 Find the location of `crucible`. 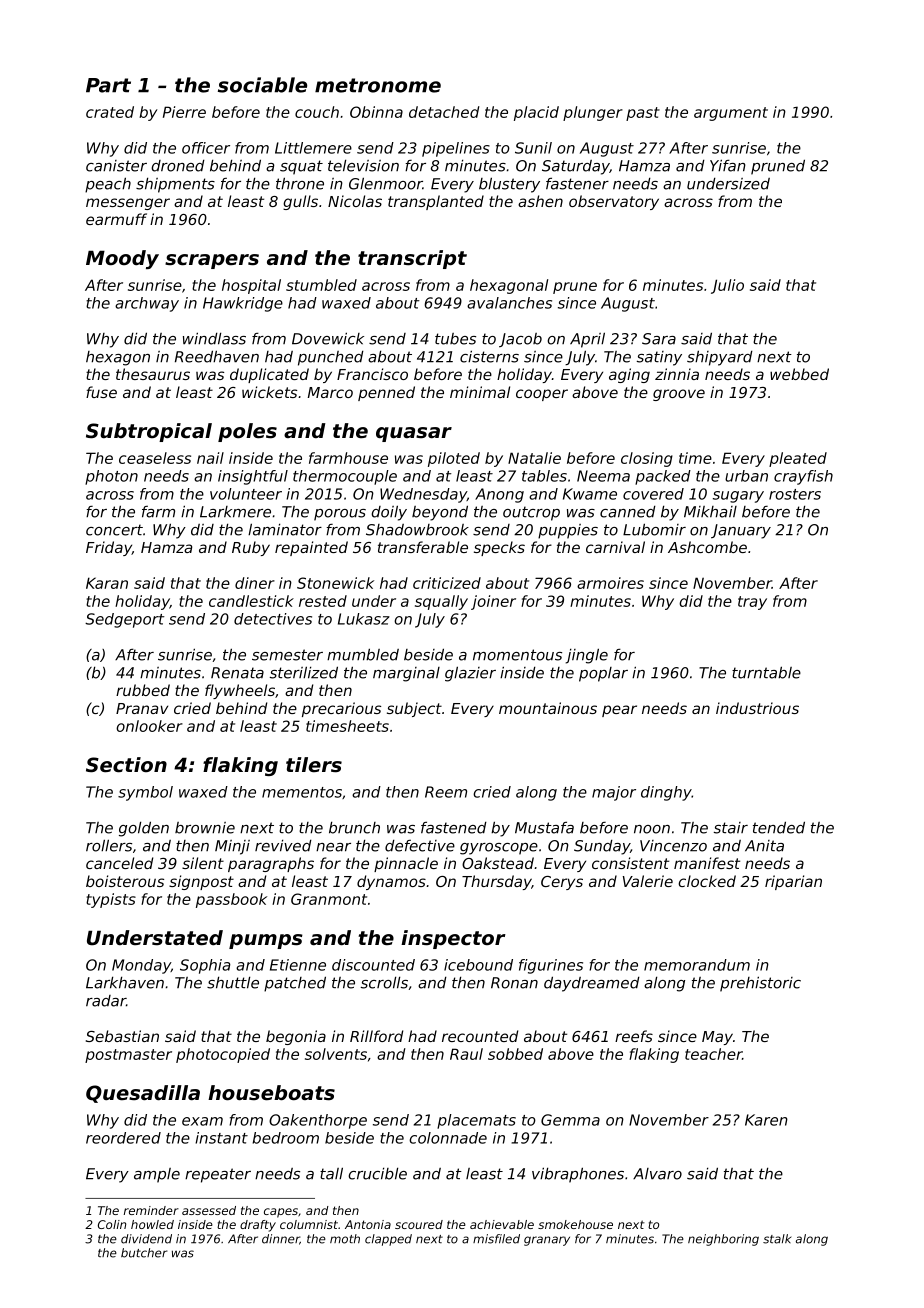

crucible is located at coordinates (377, 1174).
